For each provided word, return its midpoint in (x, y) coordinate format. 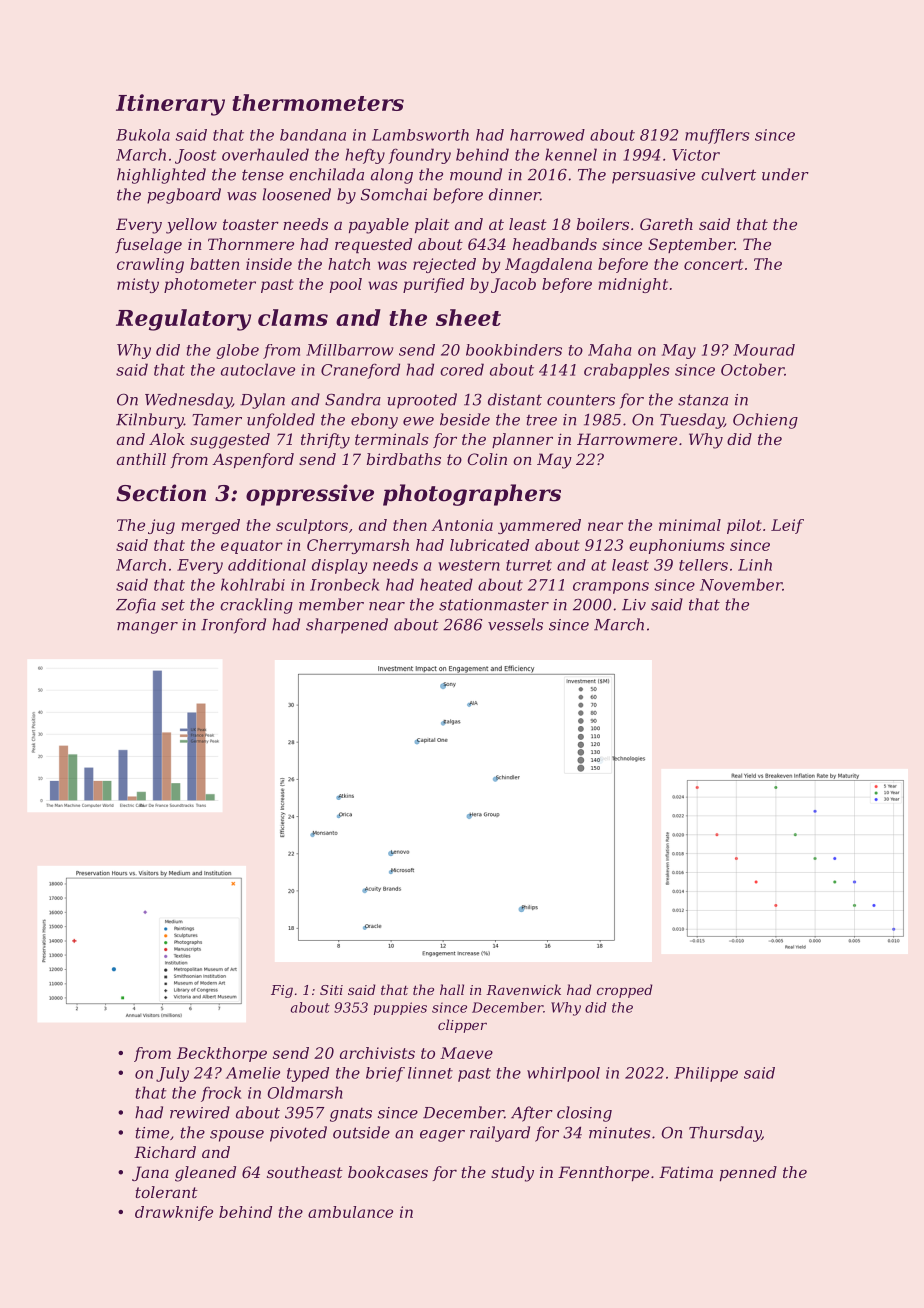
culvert (728, 174)
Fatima (686, 1172)
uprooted (422, 401)
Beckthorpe (222, 1054)
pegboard (184, 196)
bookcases (388, 1172)
